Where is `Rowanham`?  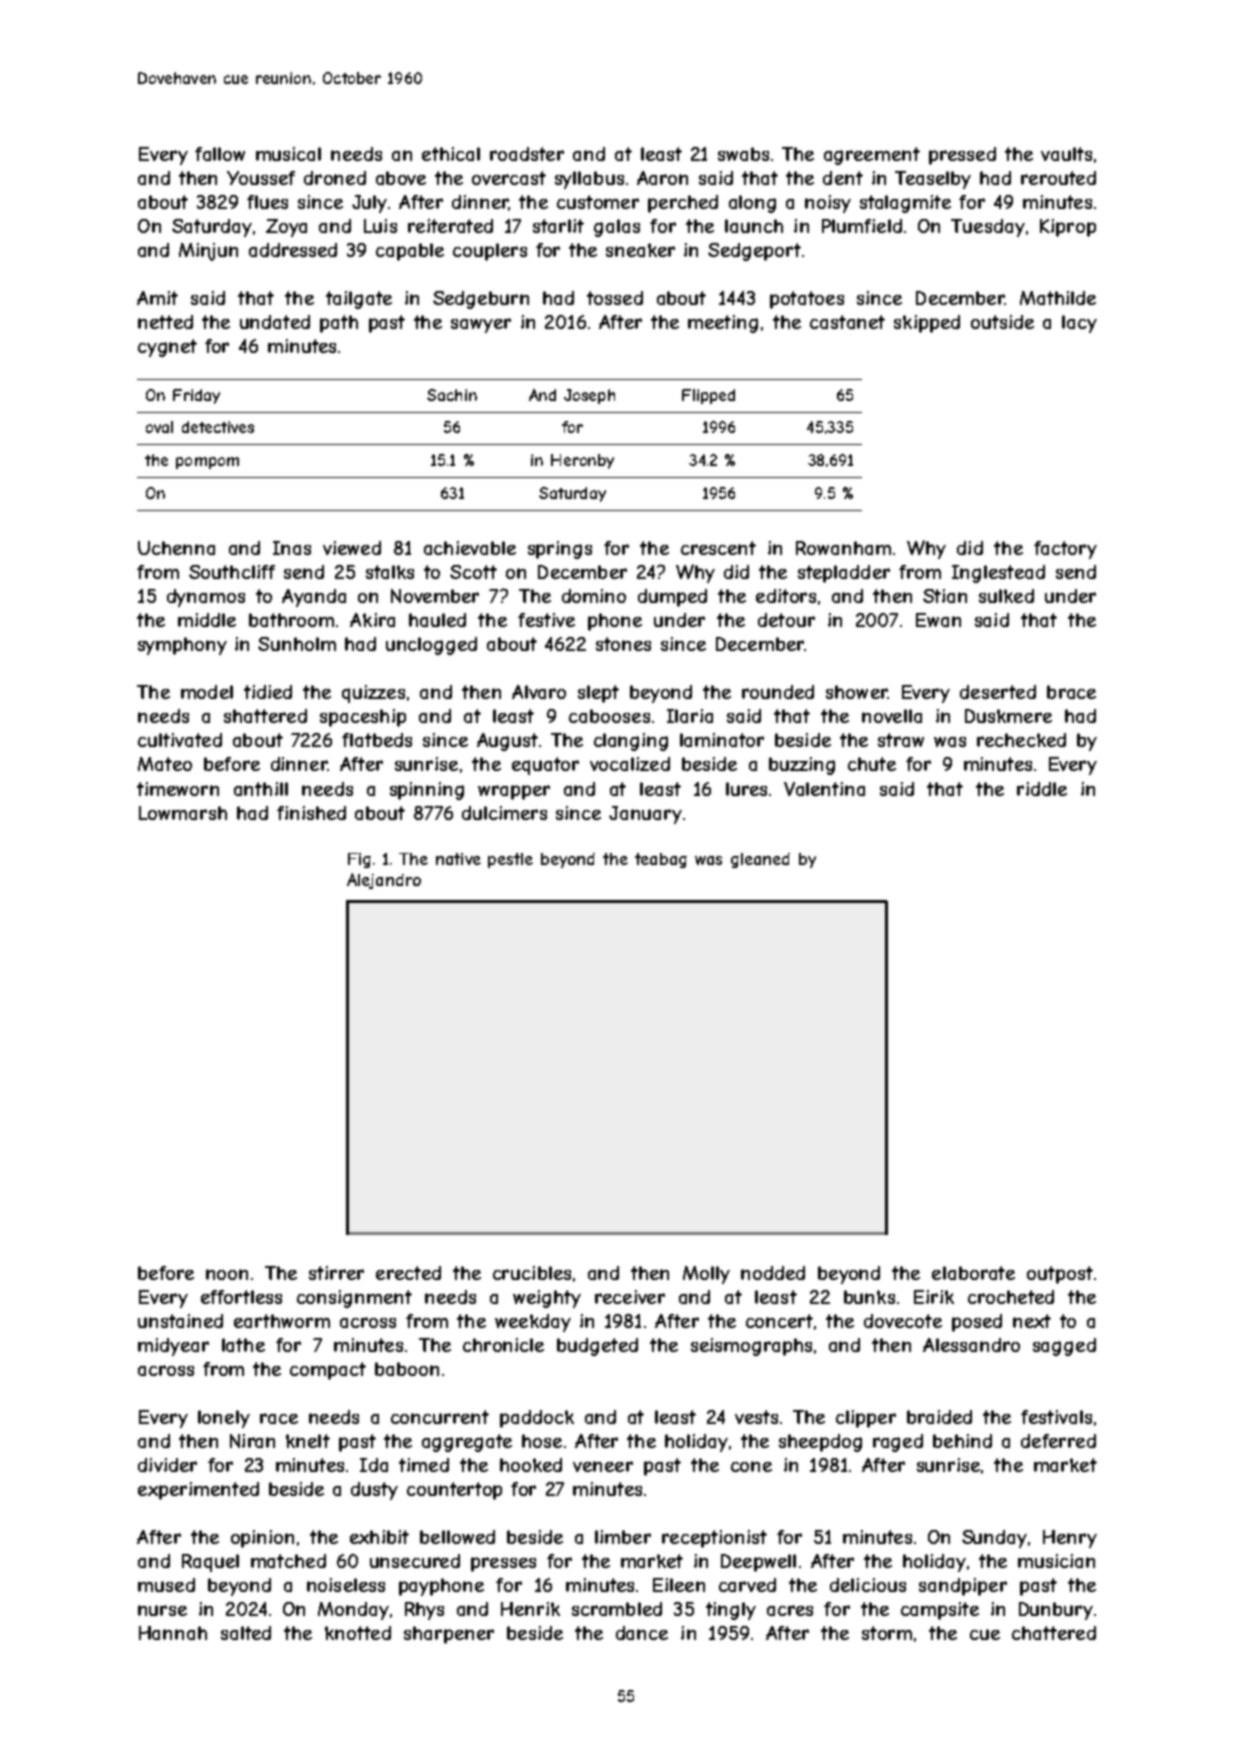
Rowanham is located at coordinates (843, 548).
